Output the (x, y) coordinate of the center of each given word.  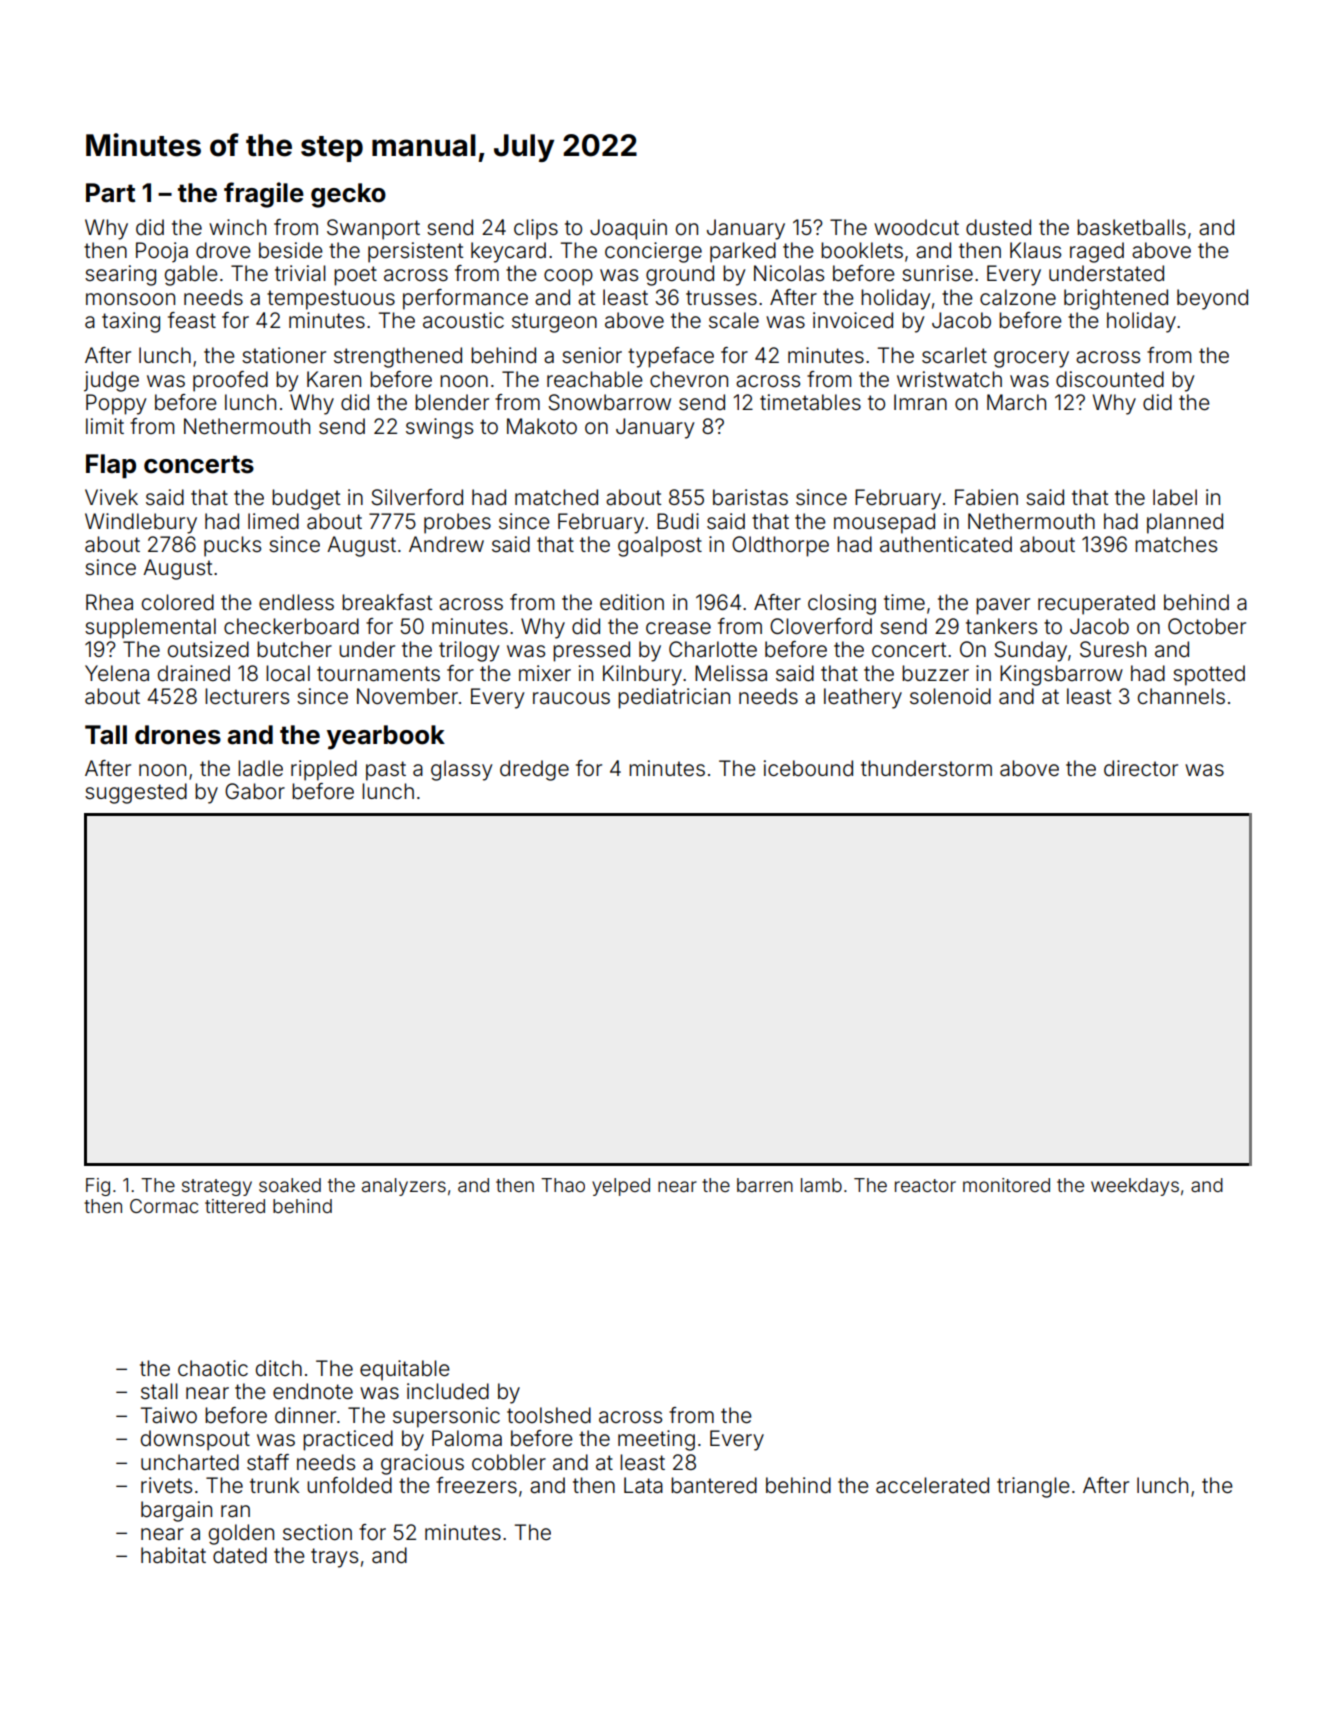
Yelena (117, 673)
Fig (98, 1187)
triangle (1033, 1487)
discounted (1110, 379)
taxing (131, 322)
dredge (534, 770)
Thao (563, 1185)
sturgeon (554, 323)
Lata (643, 1485)
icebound (808, 768)
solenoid (950, 696)
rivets (166, 1485)
